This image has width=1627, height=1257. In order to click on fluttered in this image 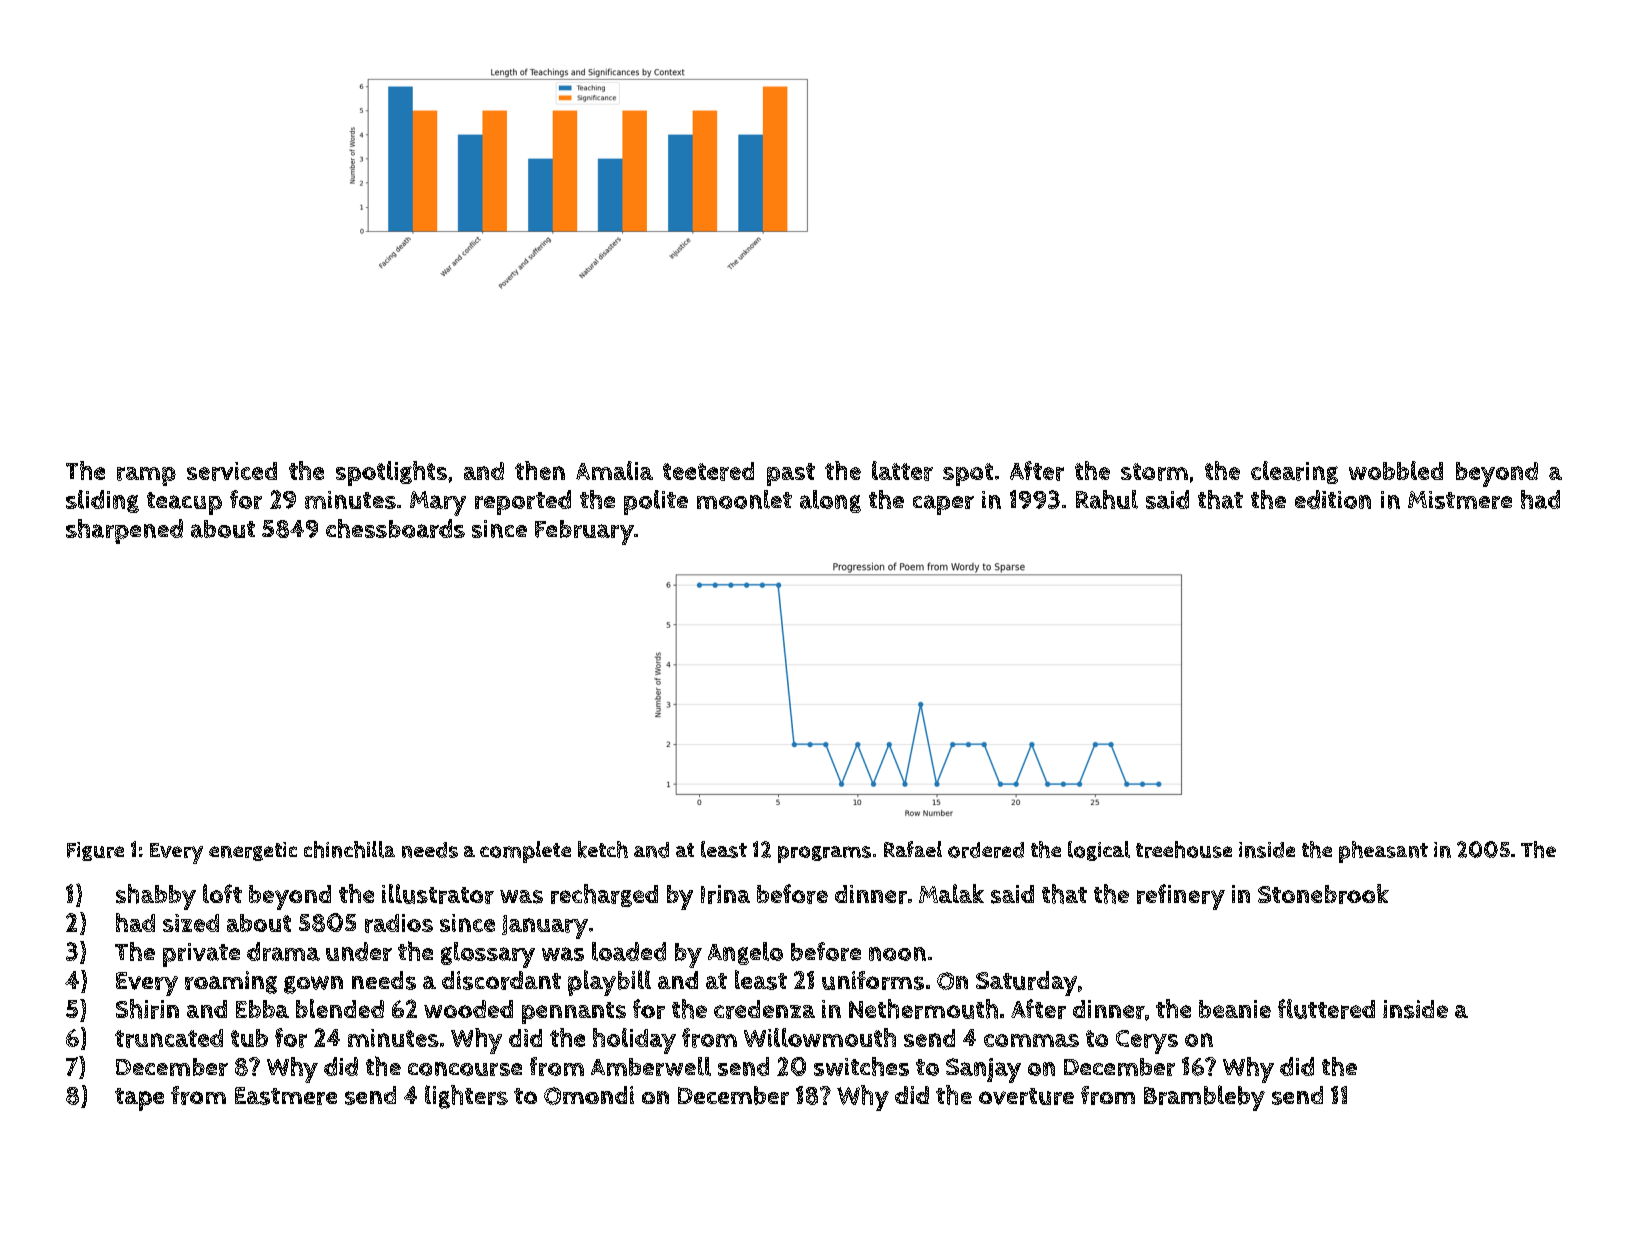, I will do `click(1326, 1009)`.
